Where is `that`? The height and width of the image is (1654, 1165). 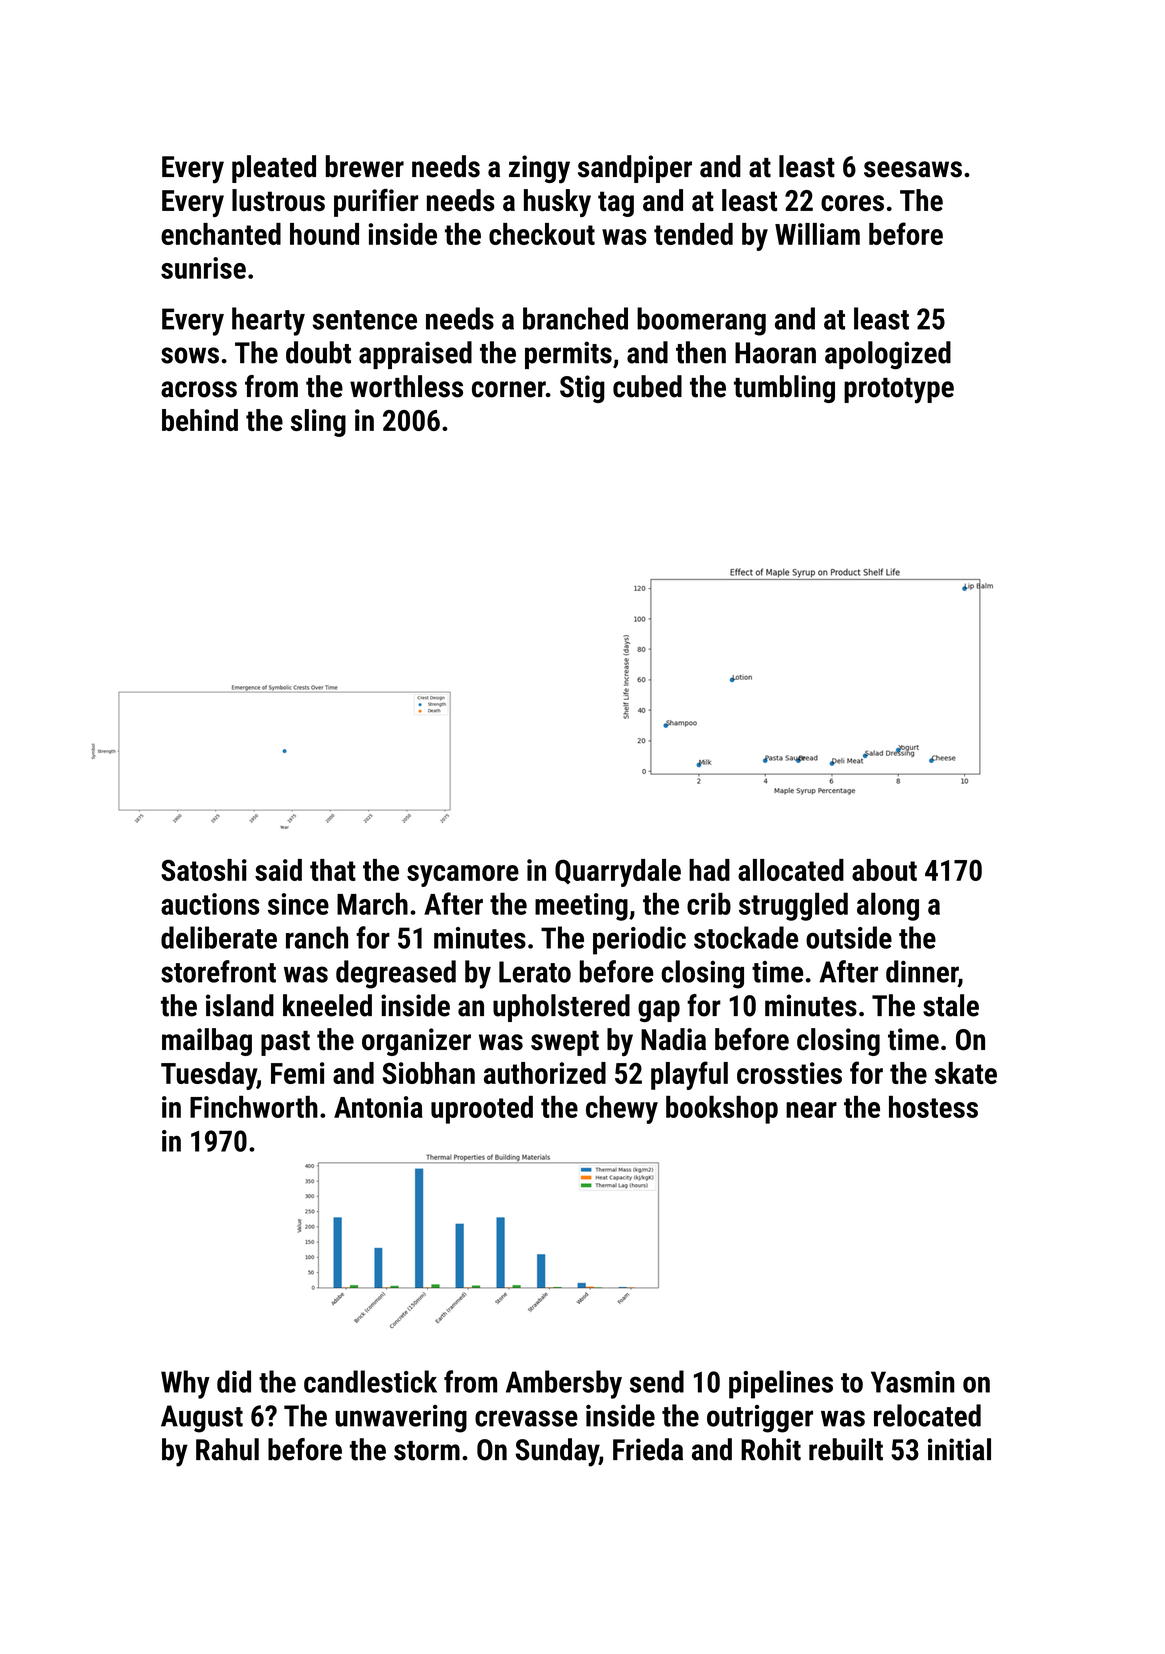
that is located at coordinates (333, 870).
